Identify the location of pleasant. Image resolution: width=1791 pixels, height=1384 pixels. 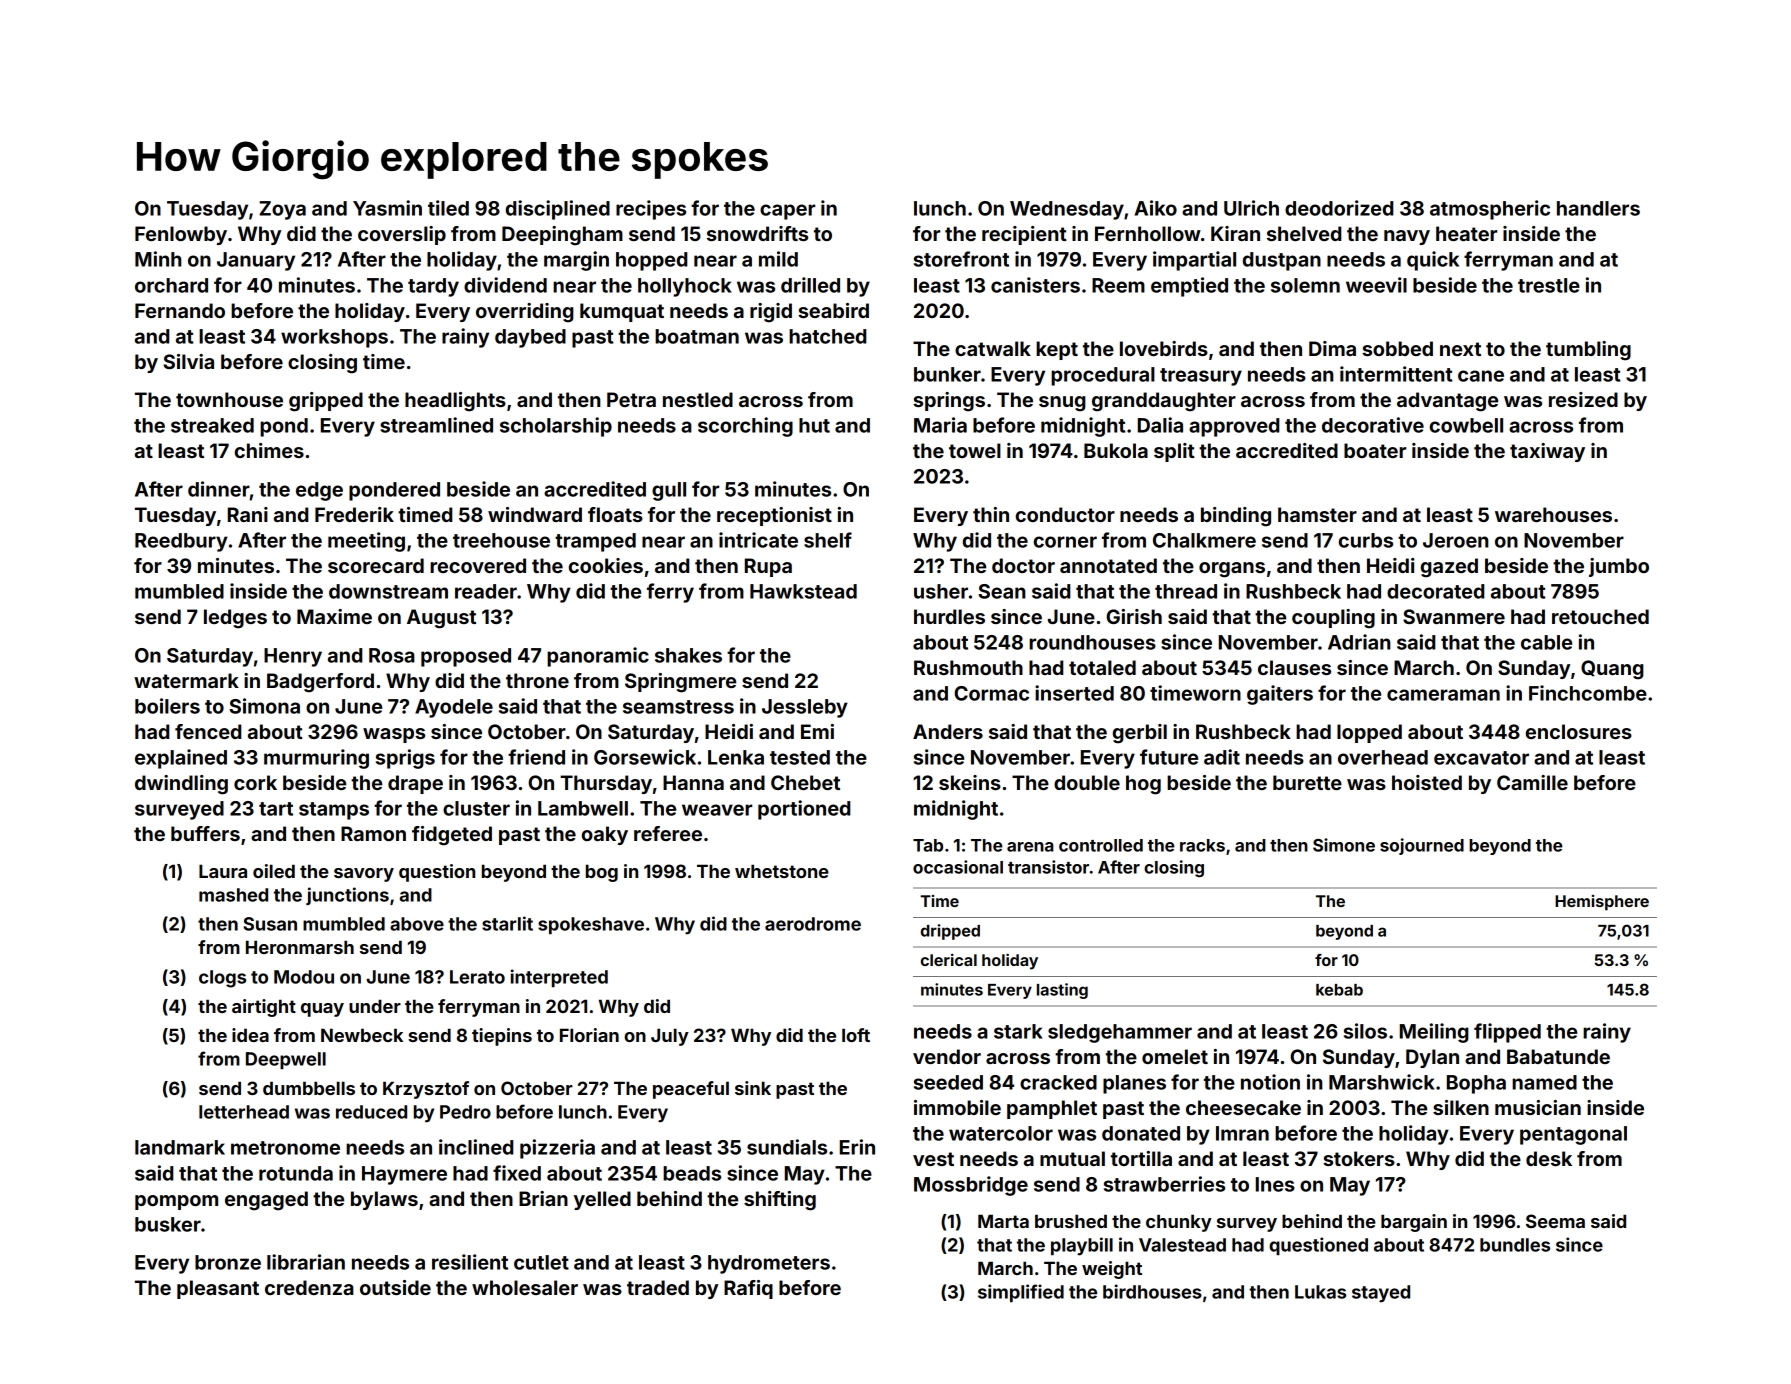
(218, 1289).
